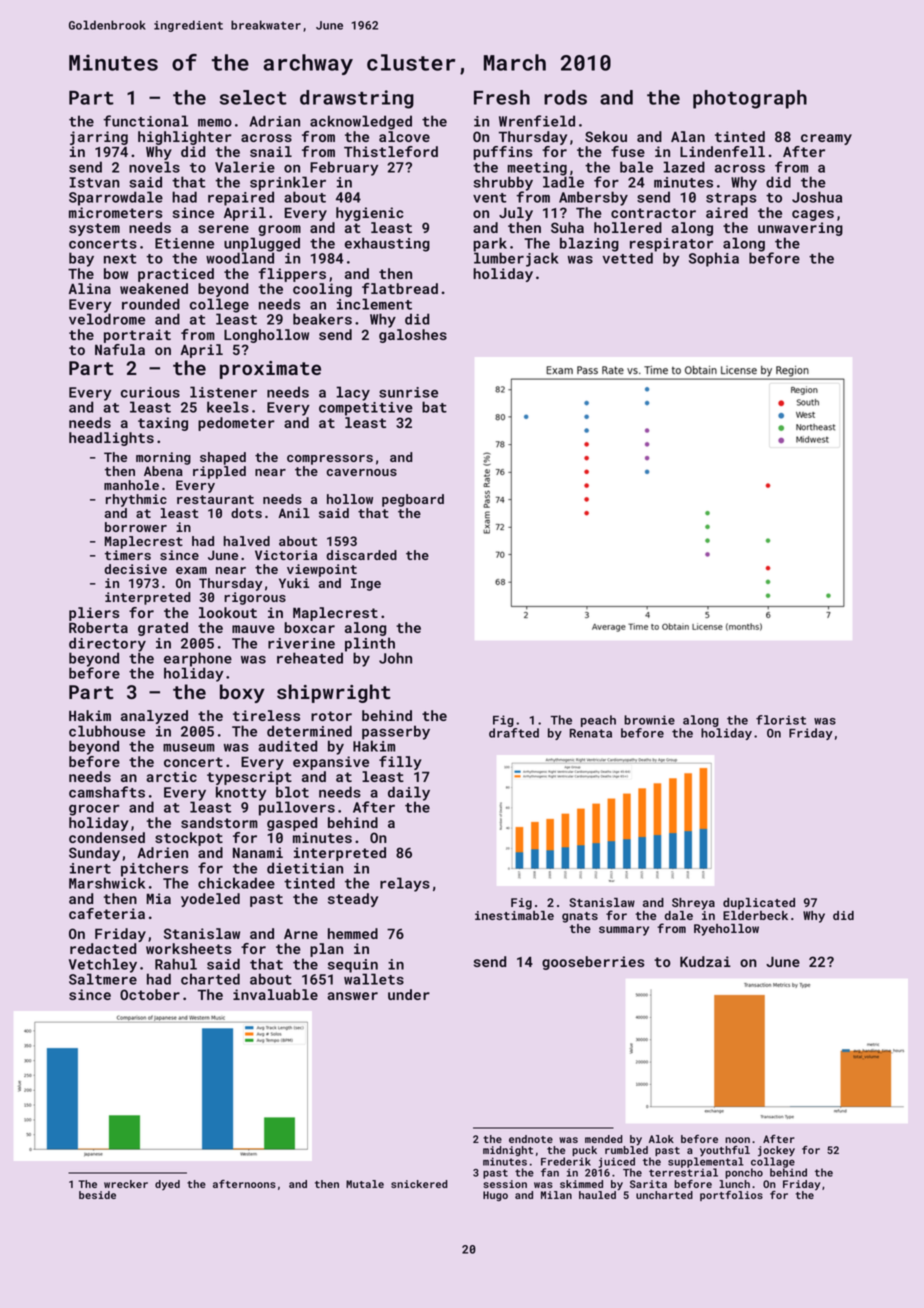 The width and height of the image is (924, 1308). What do you see at coordinates (274, 121) in the image?
I see `Adrian` at bounding box center [274, 121].
